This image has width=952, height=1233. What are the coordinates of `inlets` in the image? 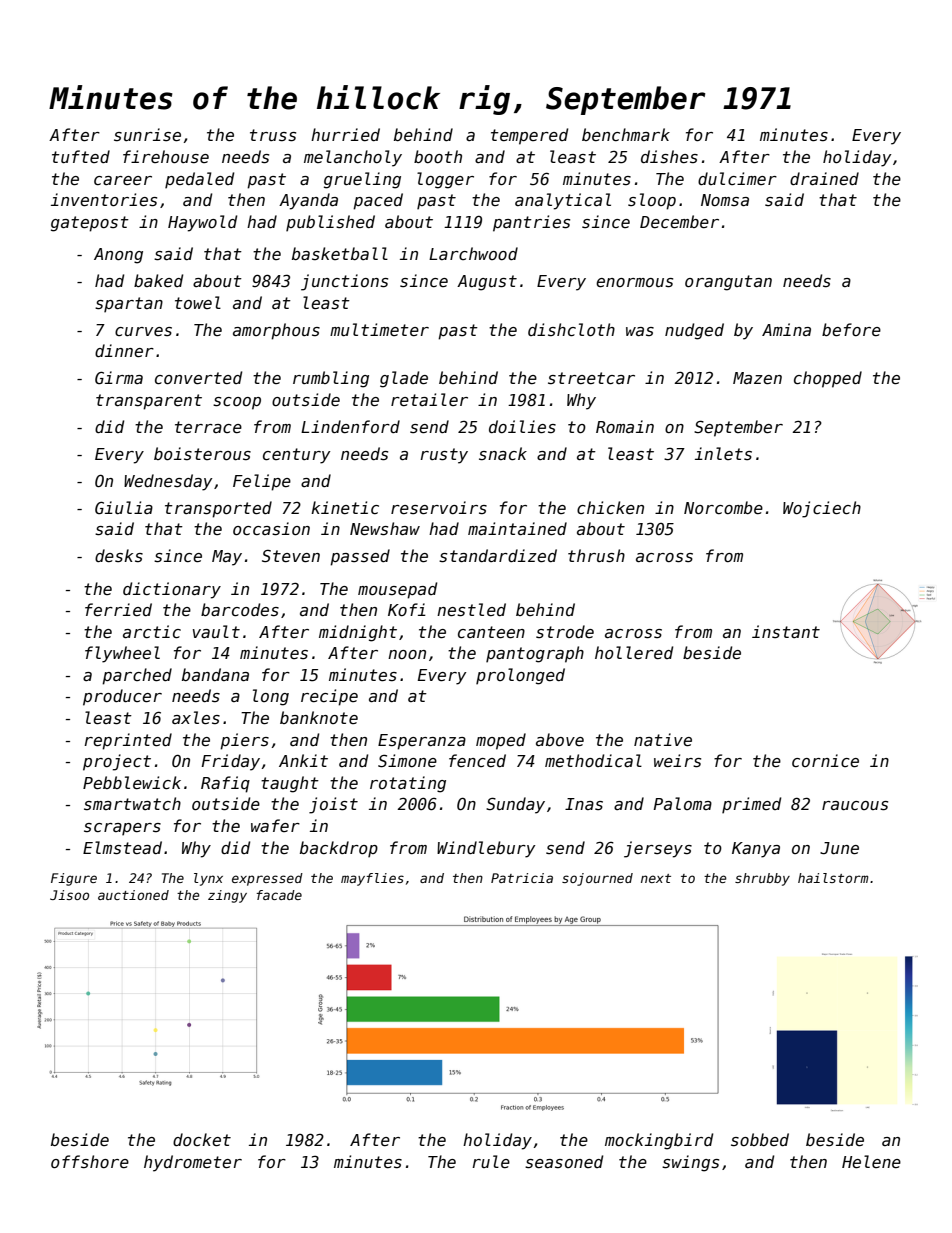 It's located at (723, 453).
